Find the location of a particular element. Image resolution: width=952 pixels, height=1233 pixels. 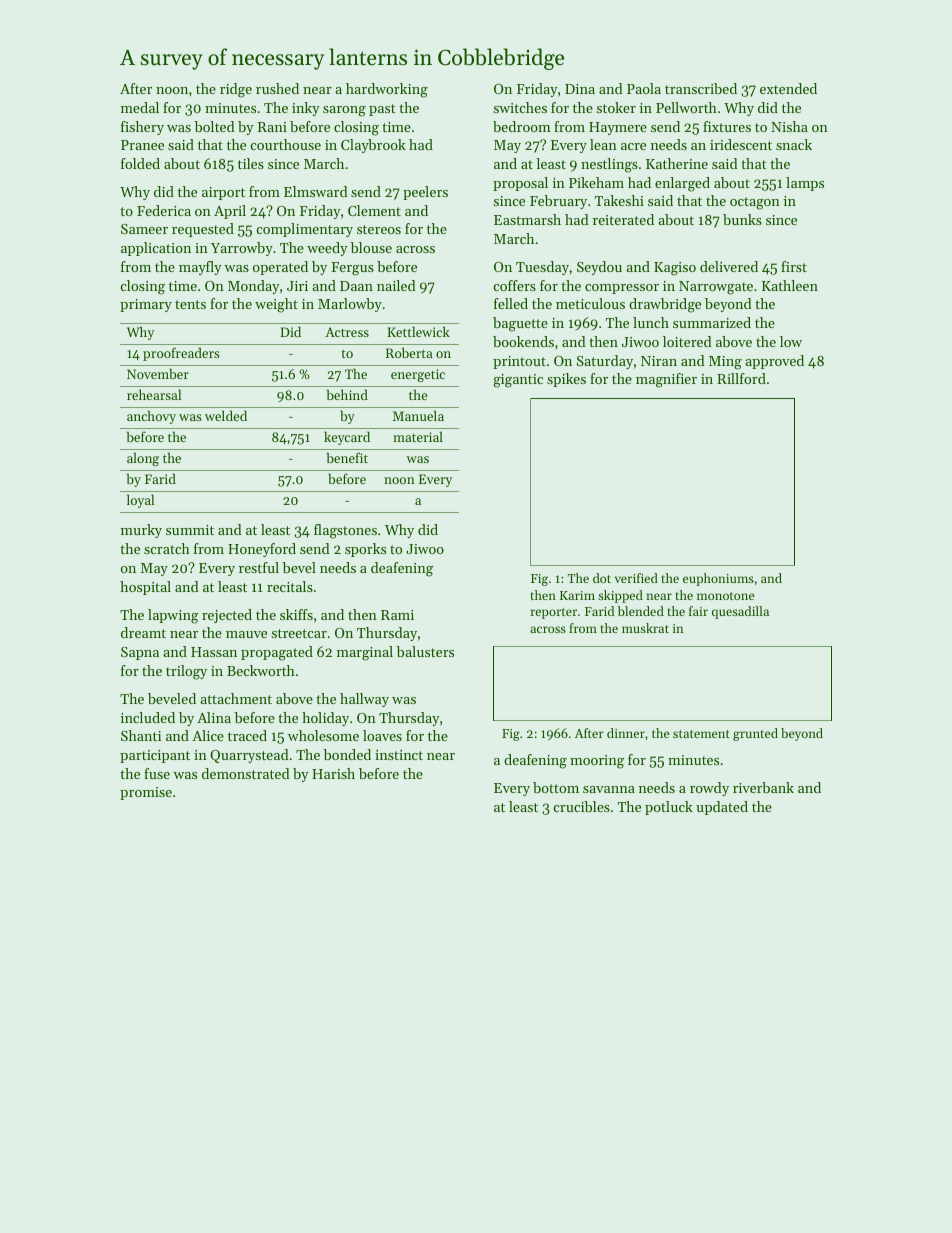

Saturday is located at coordinates (605, 362).
